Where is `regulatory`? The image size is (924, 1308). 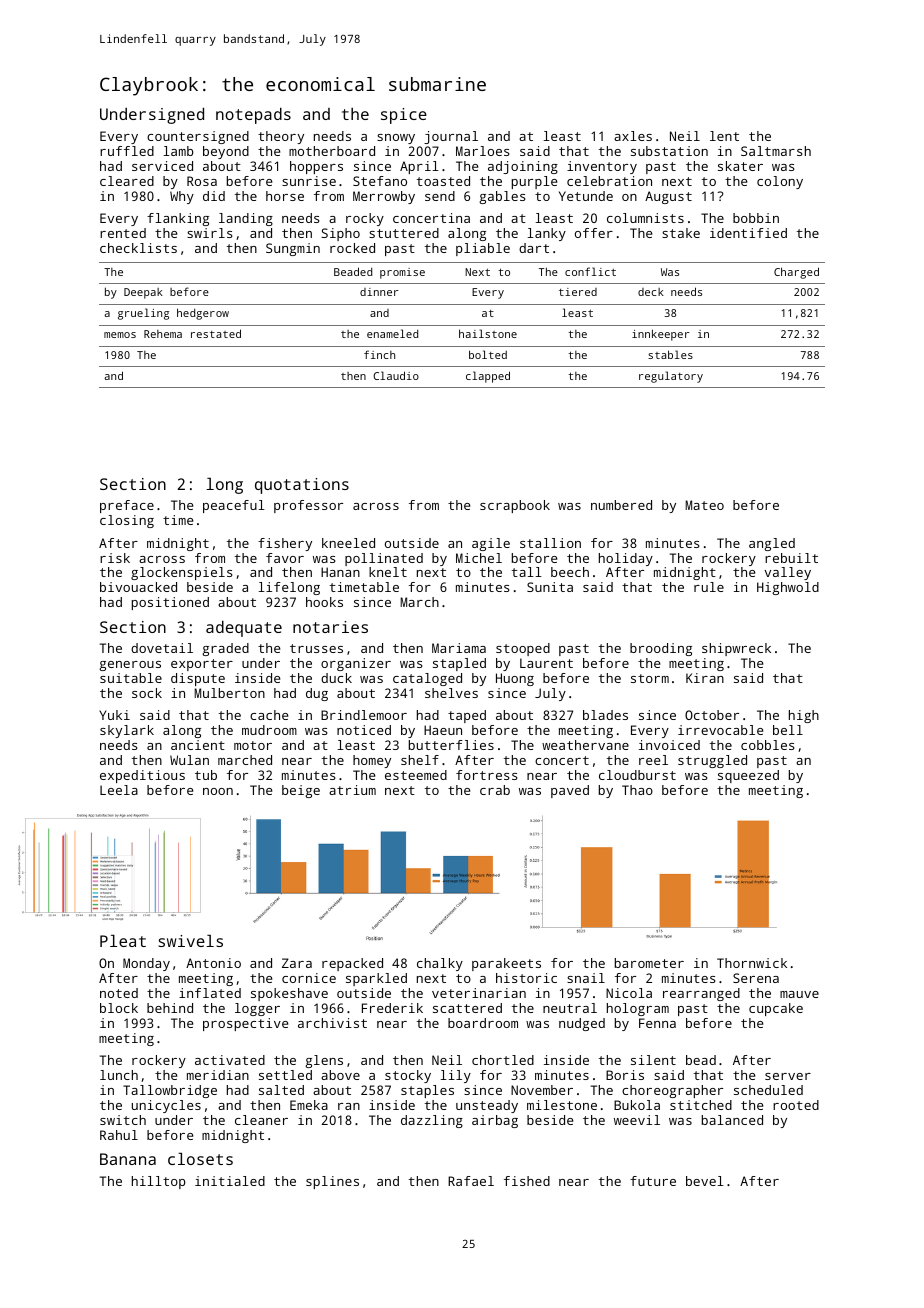 regulatory is located at coordinates (671, 377).
